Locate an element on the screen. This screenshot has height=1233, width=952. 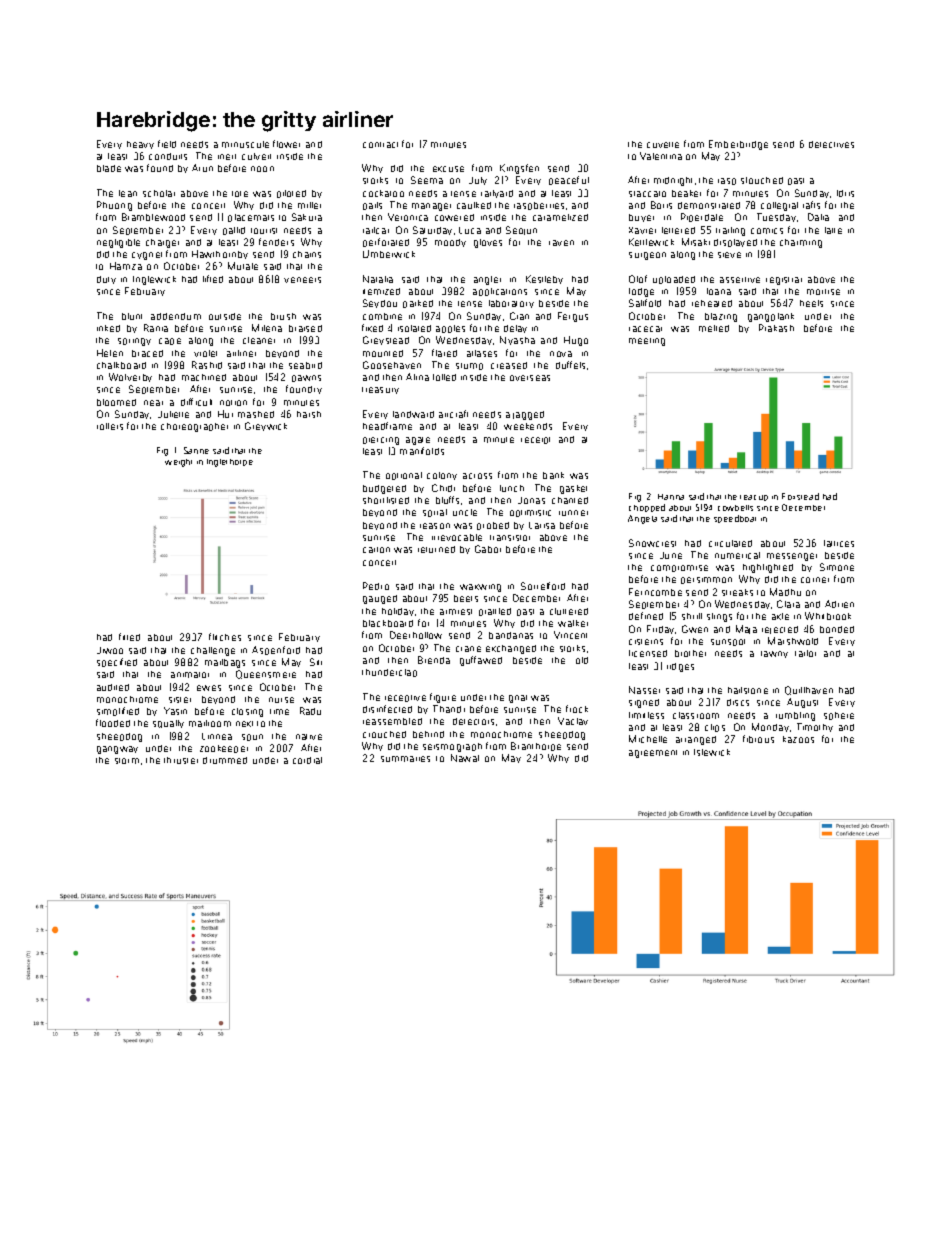
Yasin is located at coordinates (175, 711).
